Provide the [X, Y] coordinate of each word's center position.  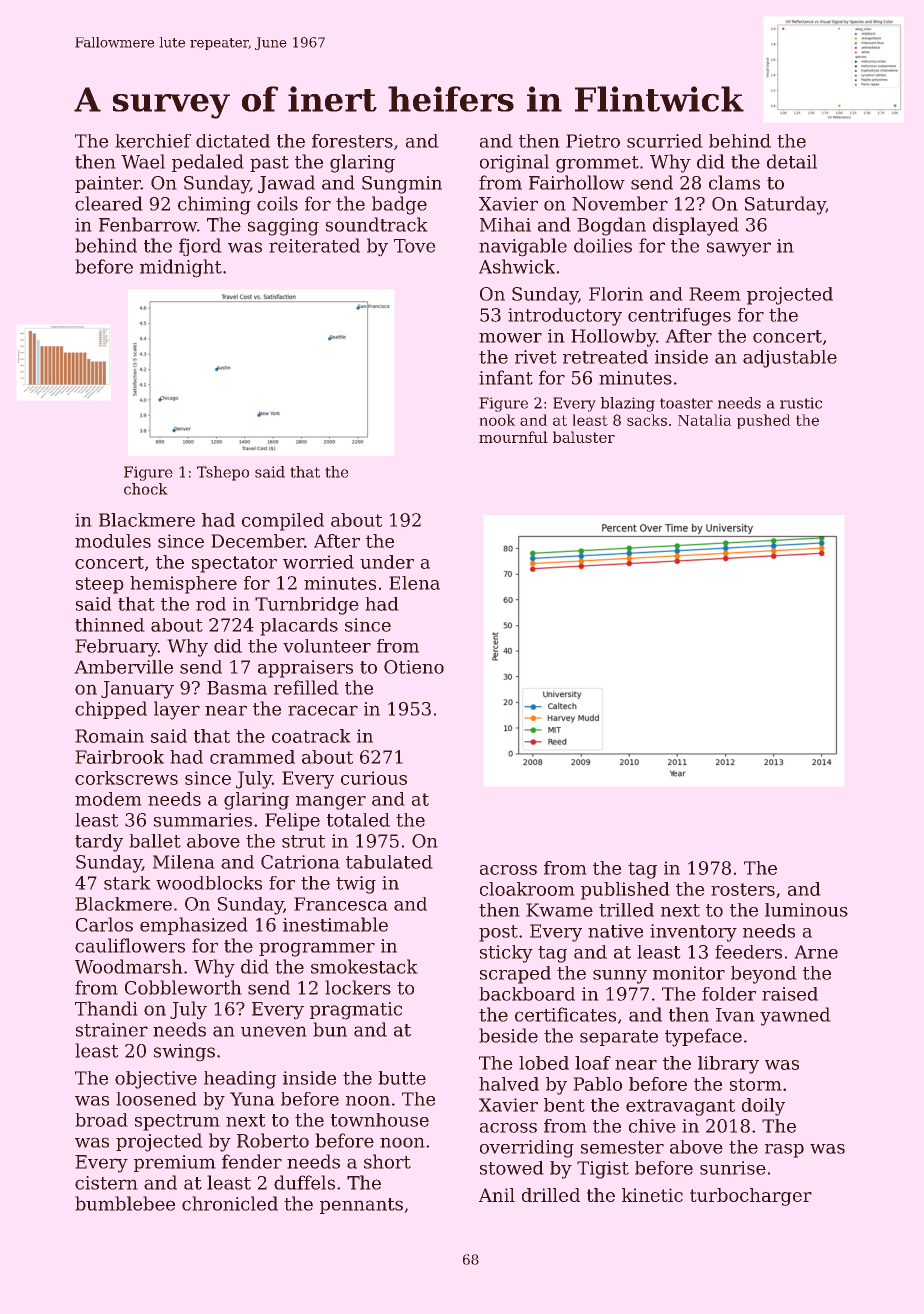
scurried [664, 141]
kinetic [652, 1195]
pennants [361, 1206]
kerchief [153, 141]
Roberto [273, 1140]
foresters [352, 141]
